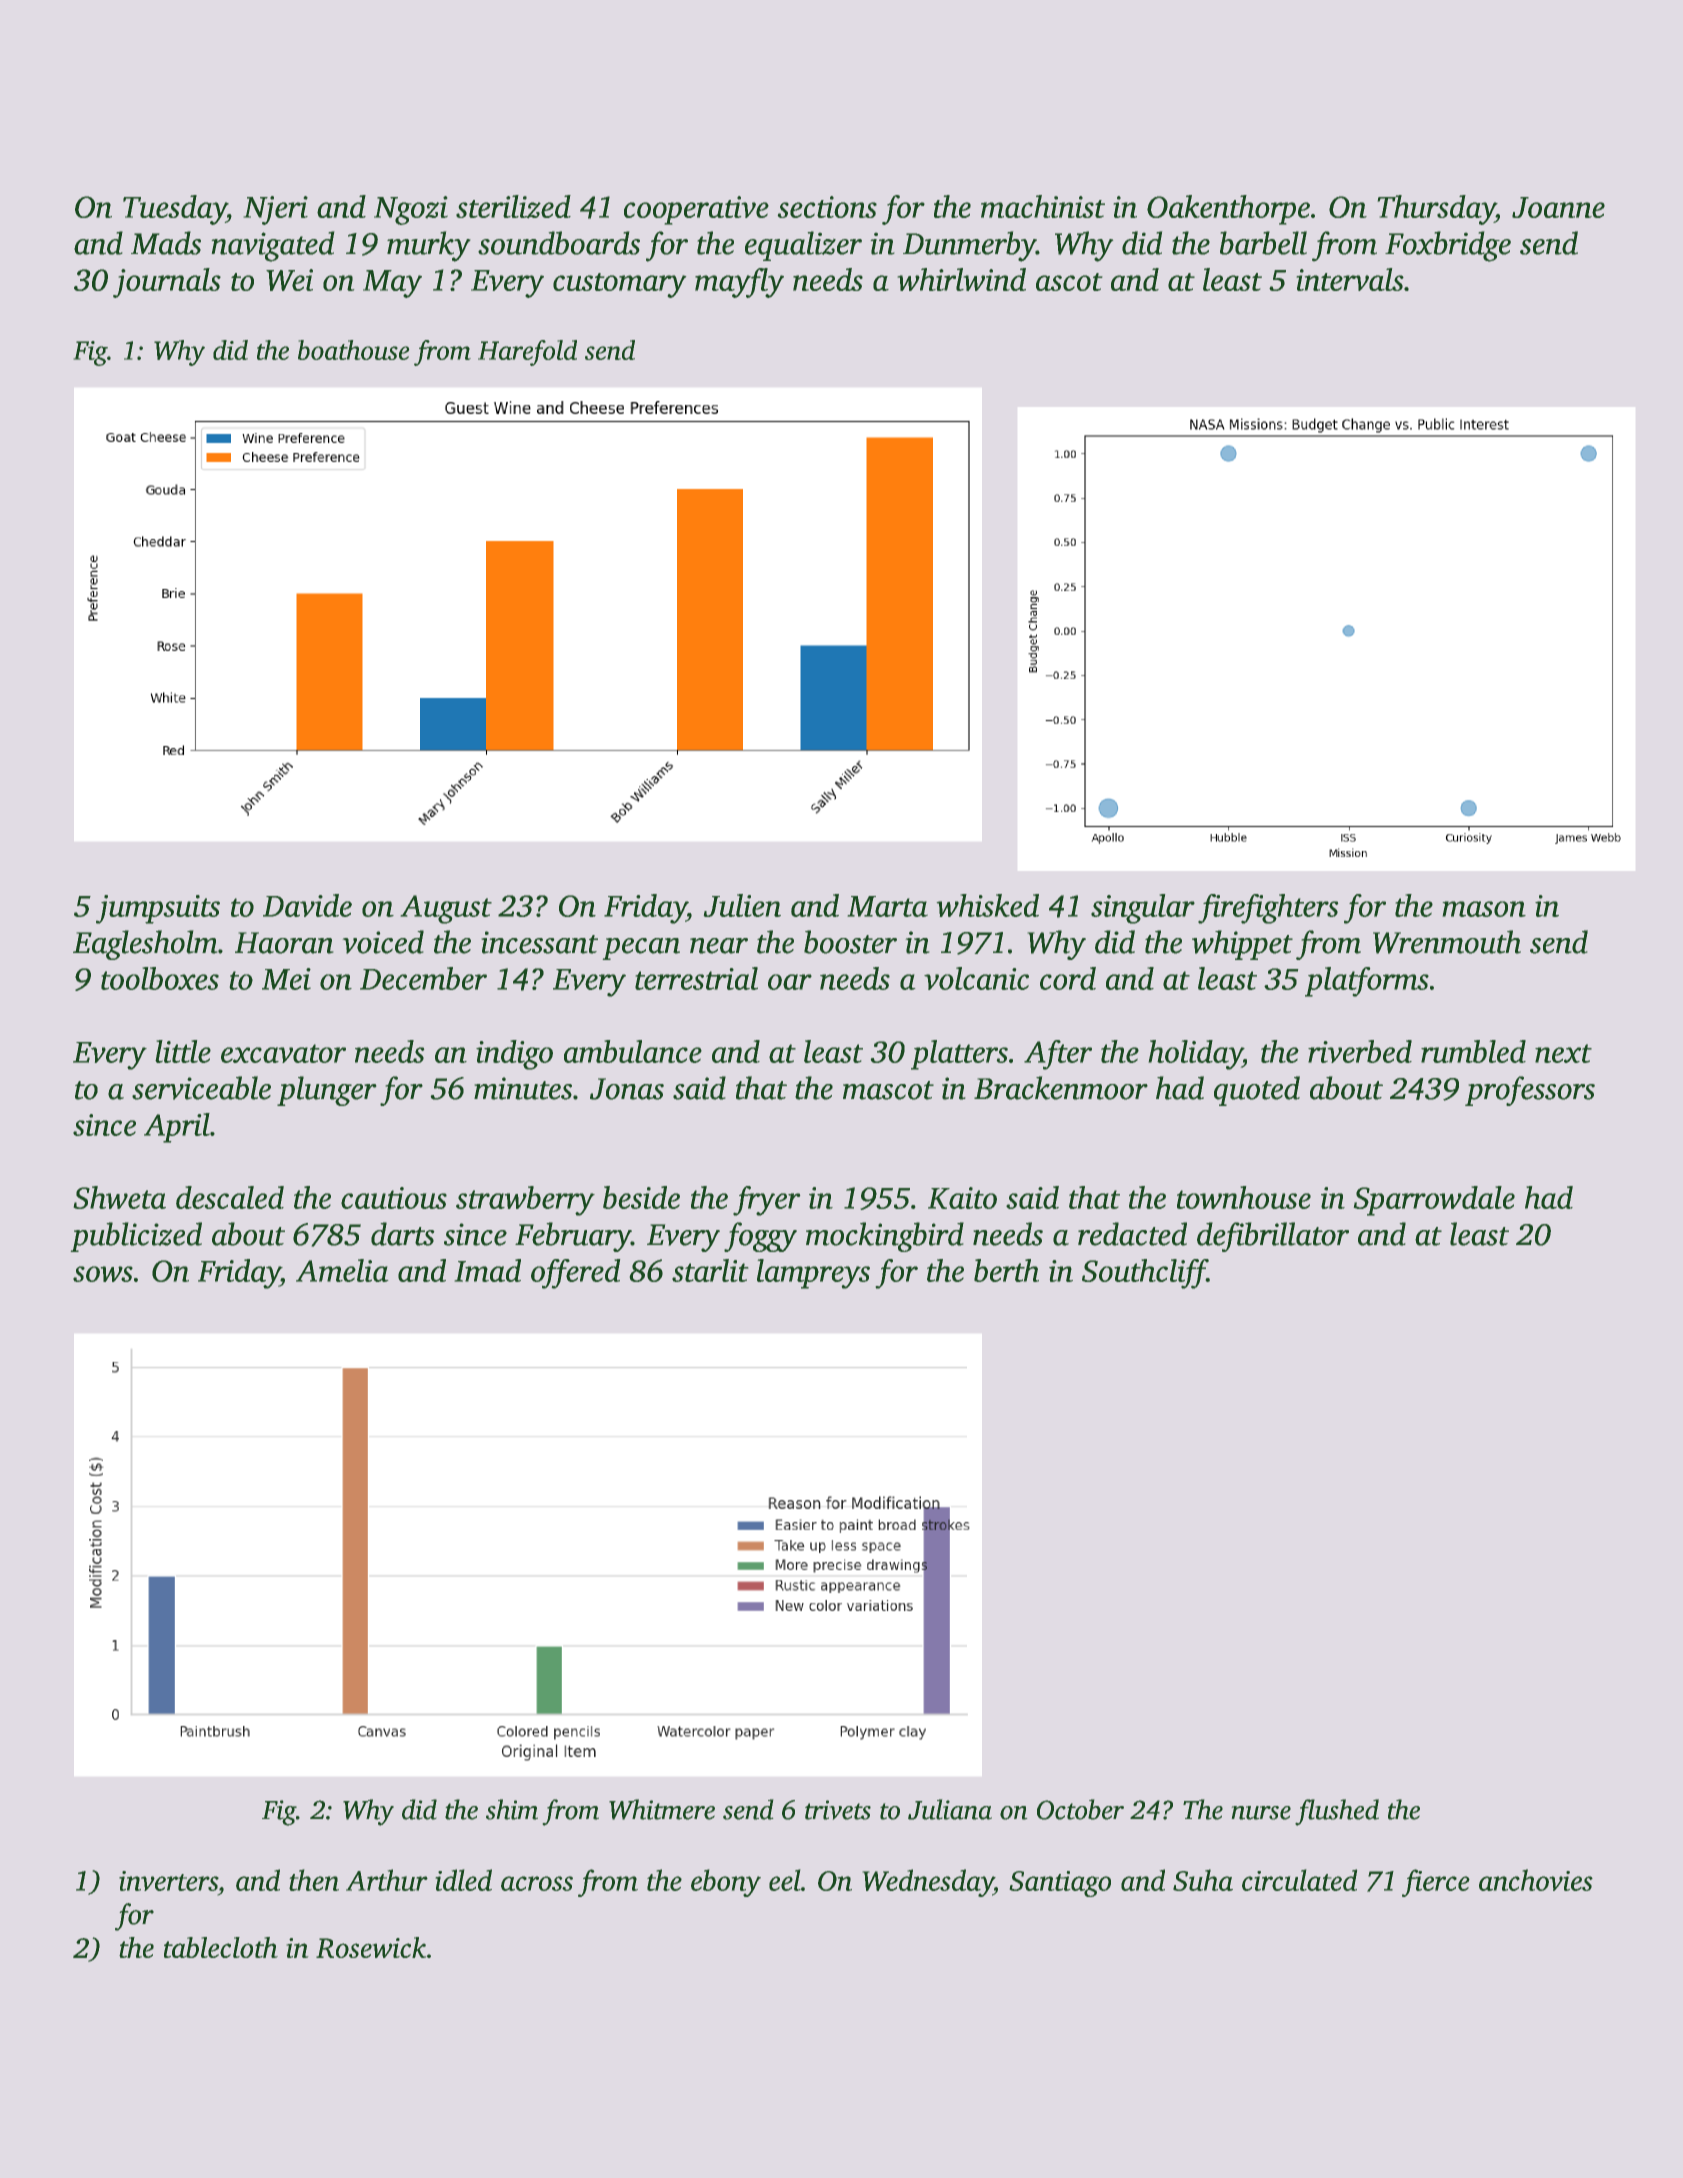 The image size is (1683, 2178). What do you see at coordinates (487, 1270) in the screenshot?
I see `Imad` at bounding box center [487, 1270].
